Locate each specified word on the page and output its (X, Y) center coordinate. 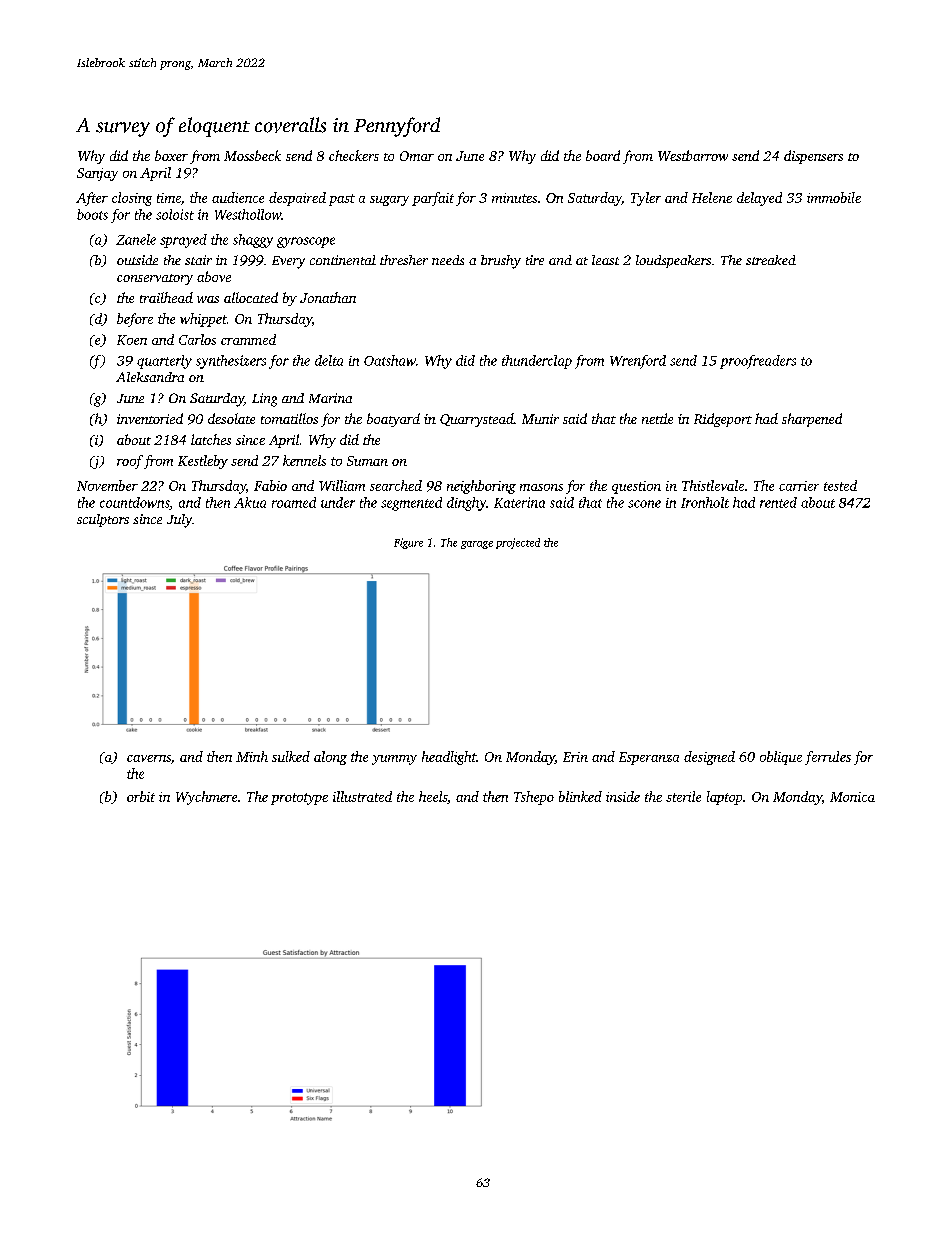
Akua (250, 502)
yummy (394, 760)
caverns (149, 758)
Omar (417, 156)
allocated (251, 297)
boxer (171, 155)
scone (644, 504)
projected (518, 543)
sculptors (103, 520)
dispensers (813, 157)
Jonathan (328, 297)
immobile (834, 197)
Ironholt (705, 502)
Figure (408, 543)
